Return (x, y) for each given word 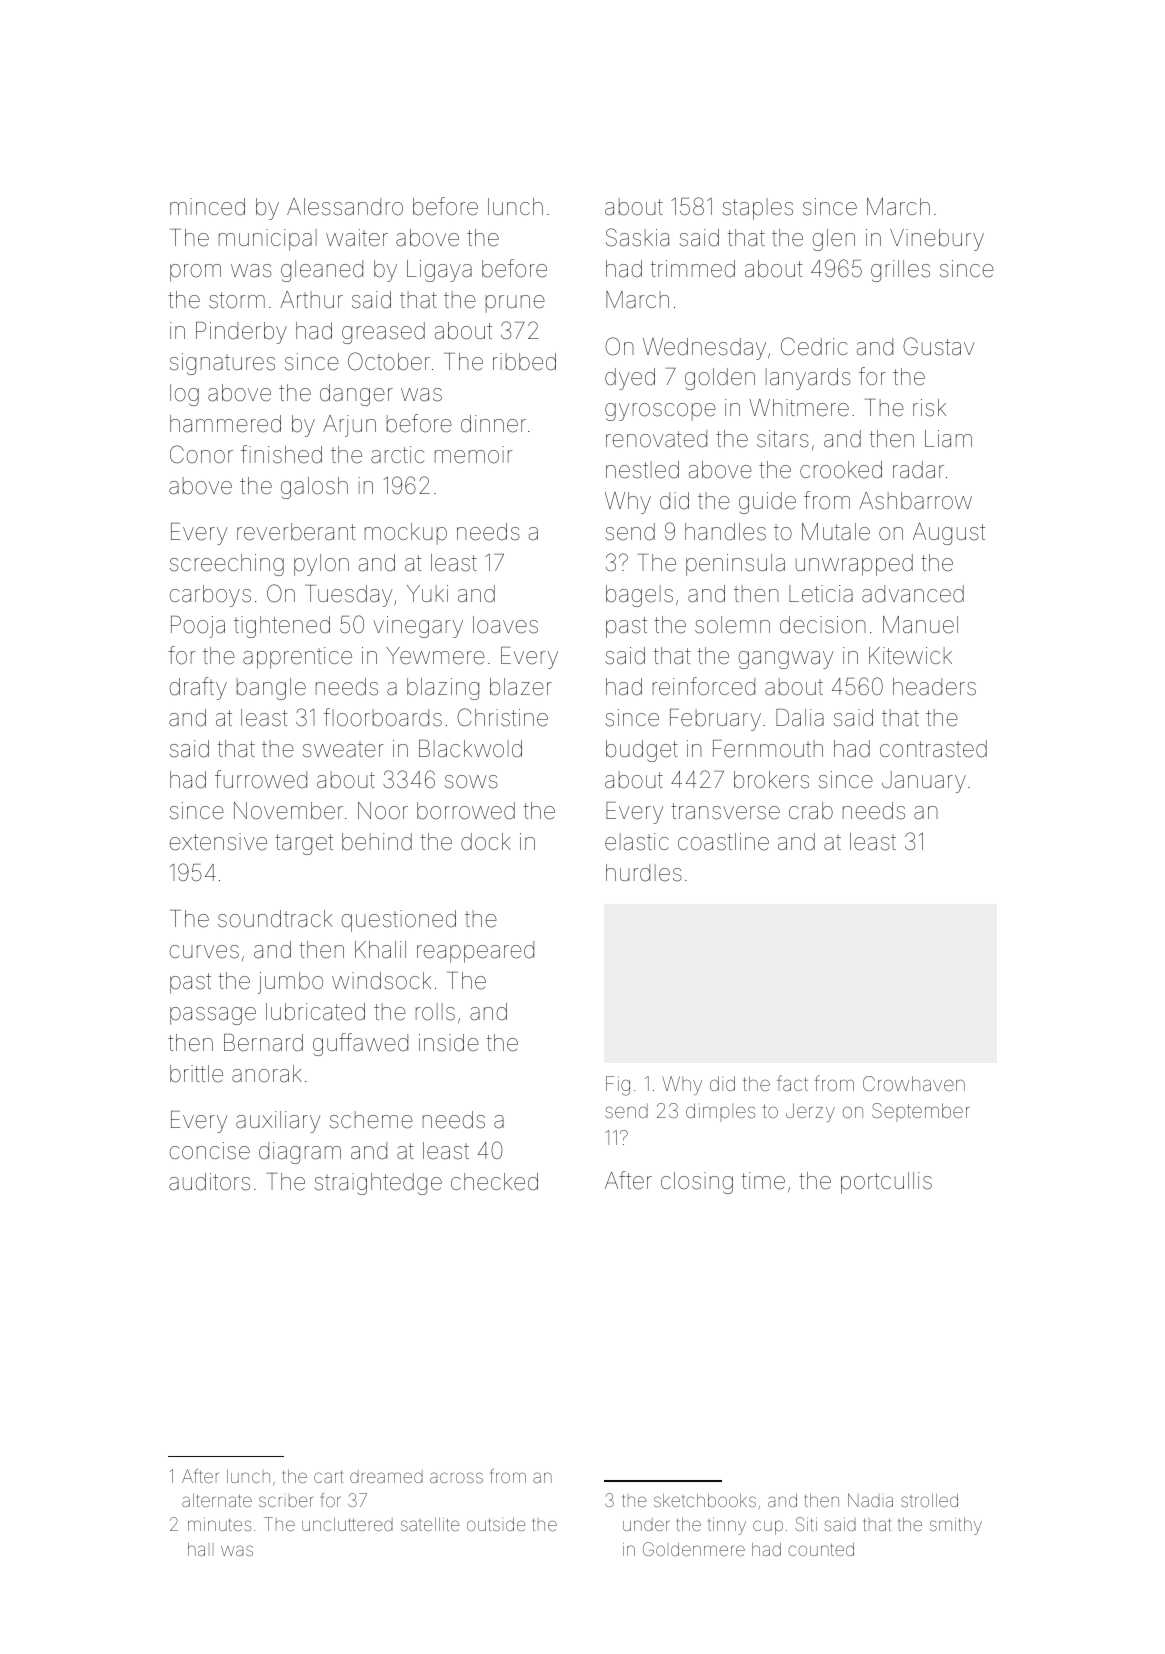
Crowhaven (914, 1083)
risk (929, 408)
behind (377, 842)
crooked (841, 470)
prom (195, 273)
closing (697, 1183)
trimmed (693, 269)
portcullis (886, 1183)
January (924, 782)
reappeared (475, 952)
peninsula (735, 565)
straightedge (378, 1184)
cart (328, 1476)
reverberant (296, 532)
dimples (720, 1112)
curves (204, 952)
